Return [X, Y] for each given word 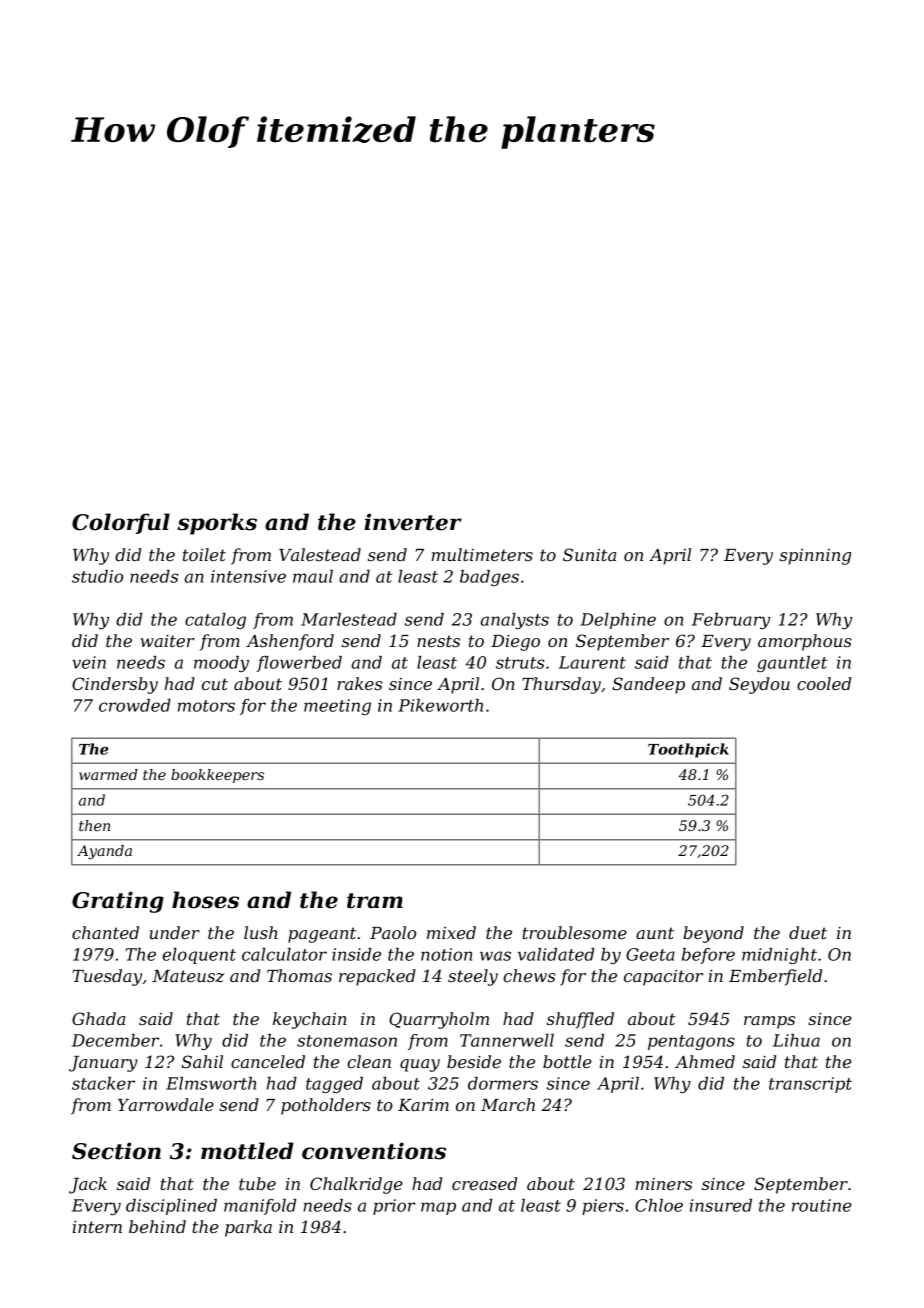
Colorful [121, 523]
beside [474, 1061]
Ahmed [705, 1061]
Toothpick [688, 750]
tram [375, 901]
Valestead [320, 554]
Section [116, 1151]
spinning [815, 557]
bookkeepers [217, 776]
